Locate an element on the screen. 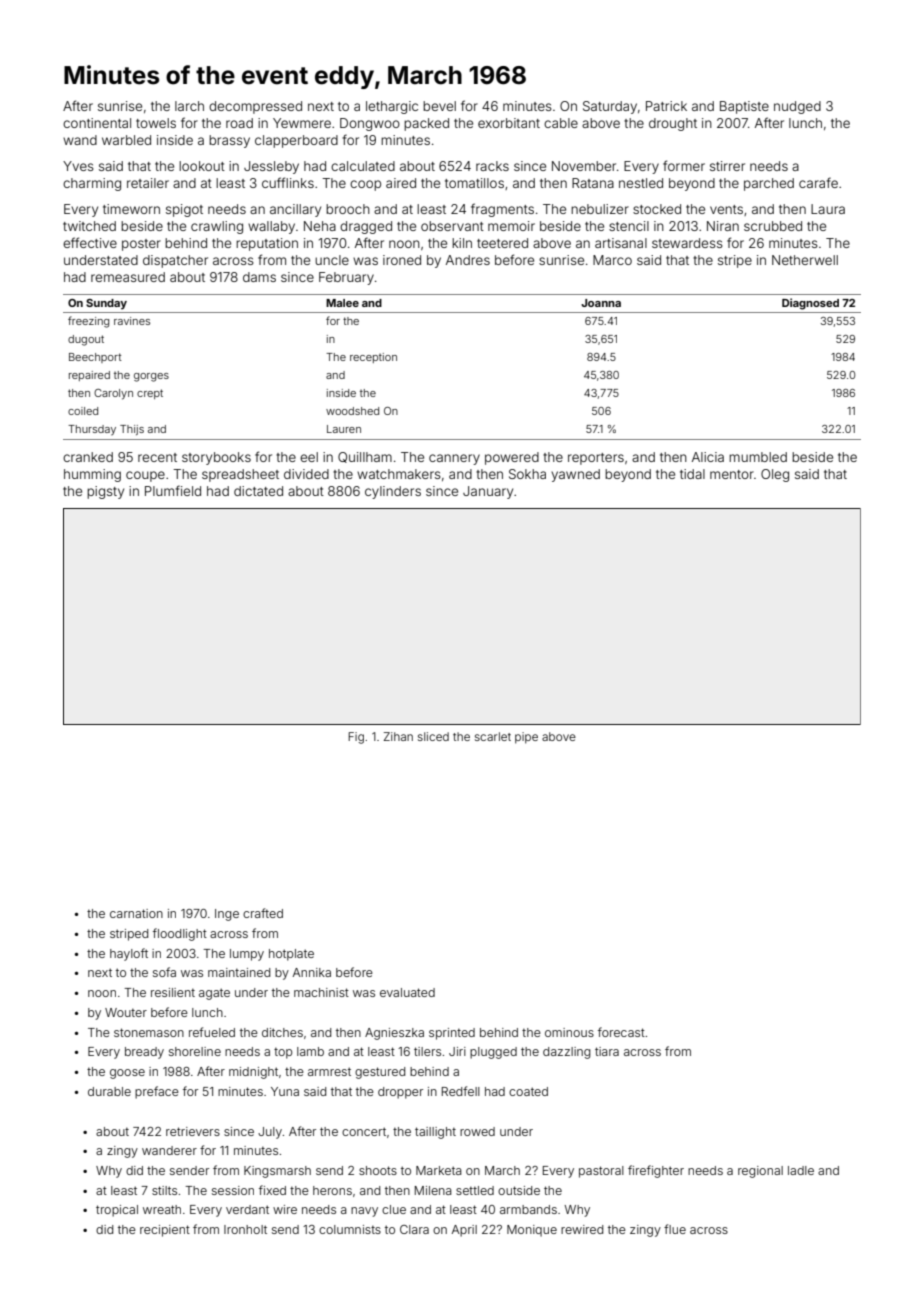 Image resolution: width=924 pixels, height=1308 pixels. Diagnosed is located at coordinates (810, 304).
